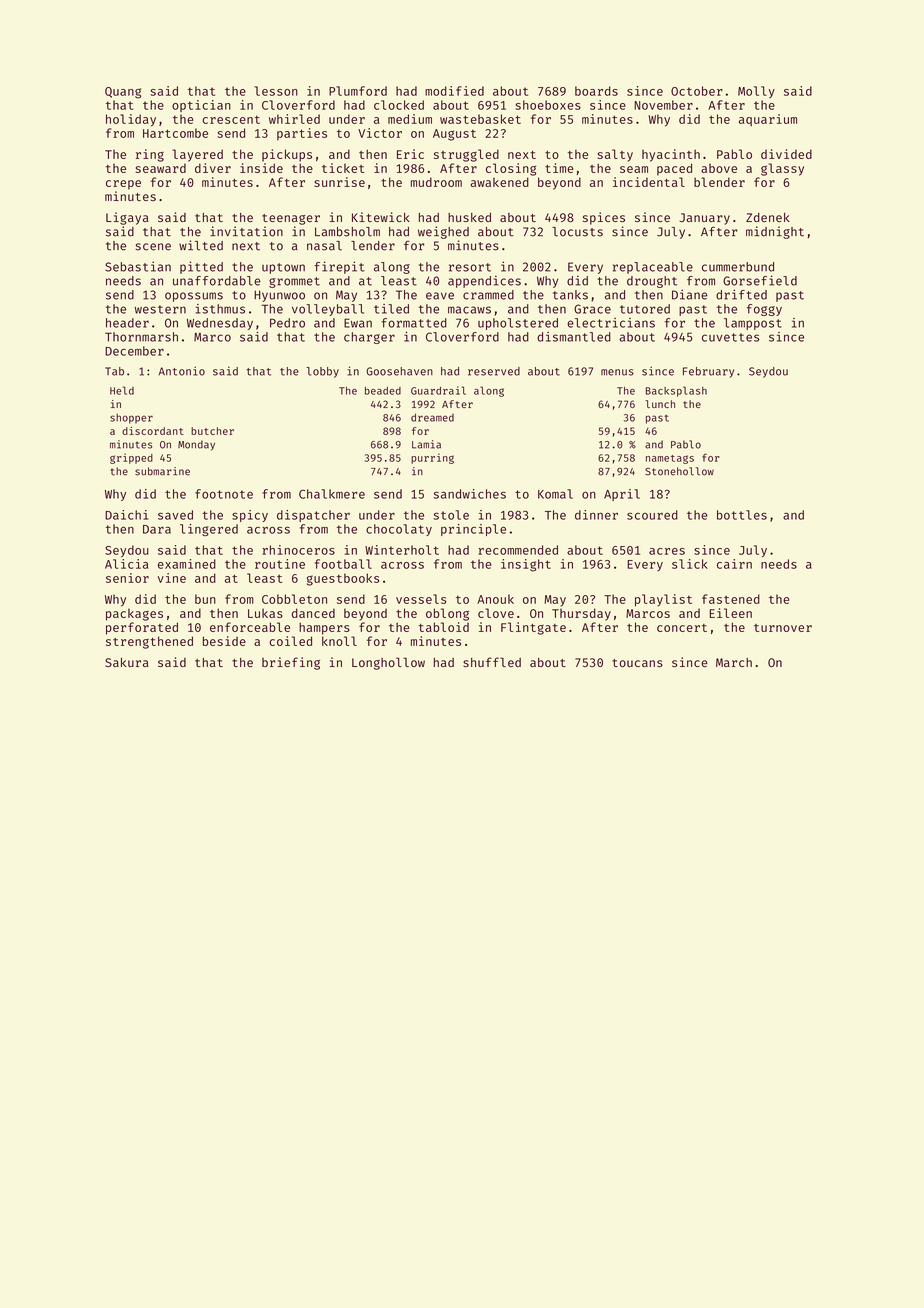 The image size is (924, 1308). Describe the element at coordinates (469, 310) in the page. I see `macaws` at that location.
